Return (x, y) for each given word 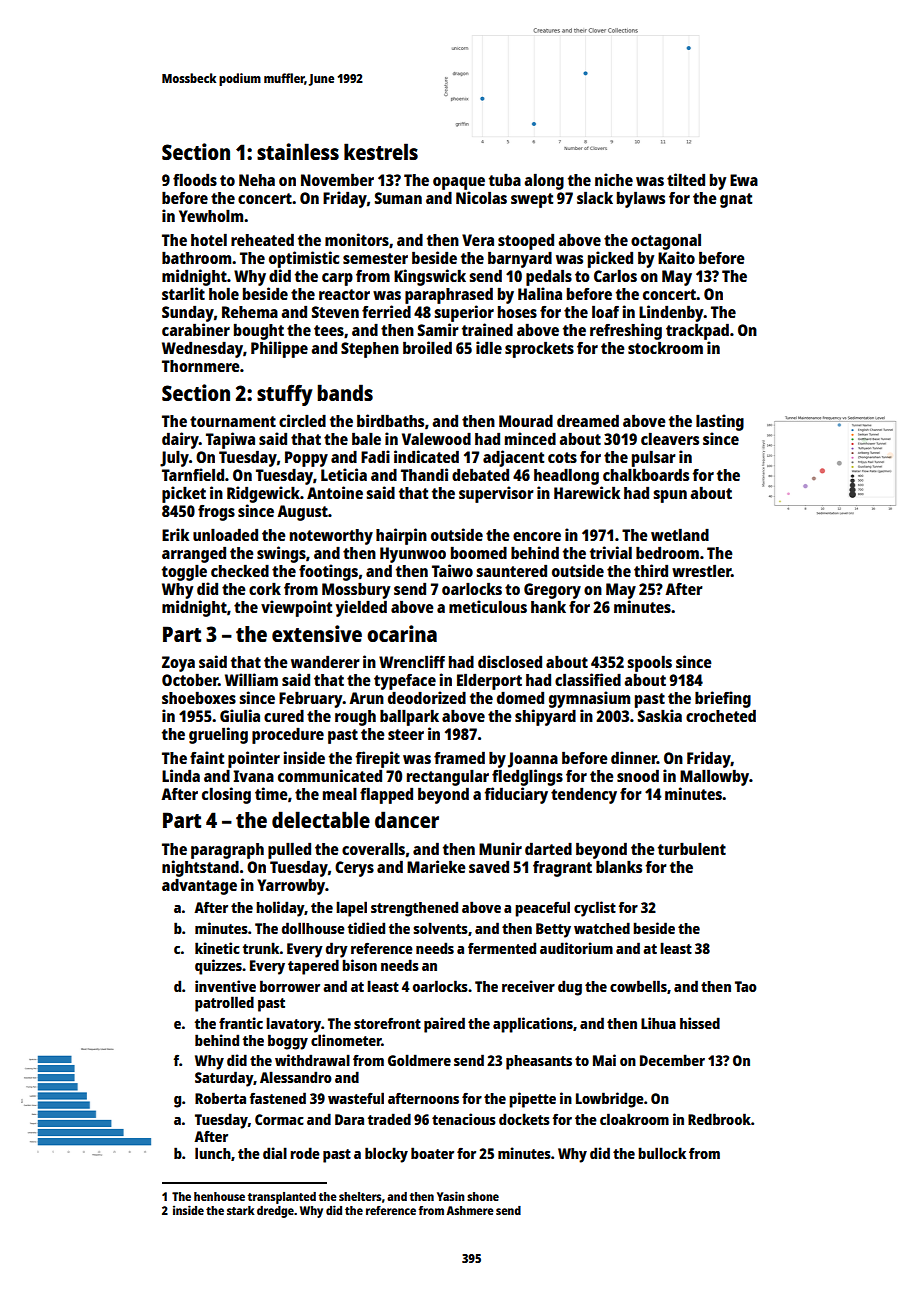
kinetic (217, 948)
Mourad (526, 421)
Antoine (335, 492)
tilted (686, 179)
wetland (680, 534)
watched (602, 928)
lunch (213, 1153)
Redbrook (719, 1119)
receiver (528, 986)
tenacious (464, 1119)
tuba (505, 180)
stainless (298, 151)
